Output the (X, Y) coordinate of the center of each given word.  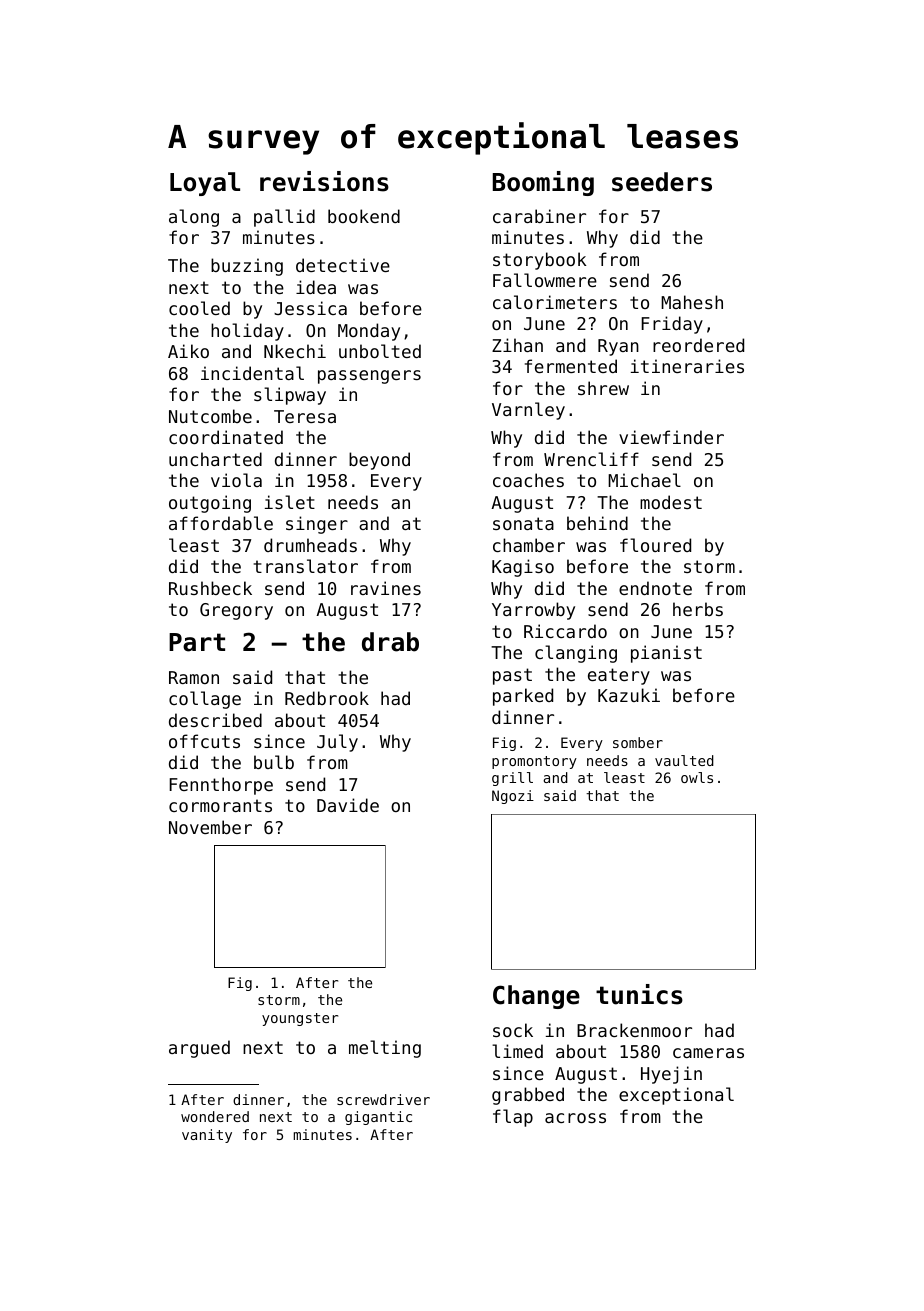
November (210, 827)
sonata (523, 523)
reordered (698, 345)
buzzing (247, 267)
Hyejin (671, 1075)
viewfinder (671, 437)
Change (536, 997)
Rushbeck (210, 588)
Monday (369, 332)
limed (517, 1051)
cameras (708, 1053)
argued (199, 1049)
